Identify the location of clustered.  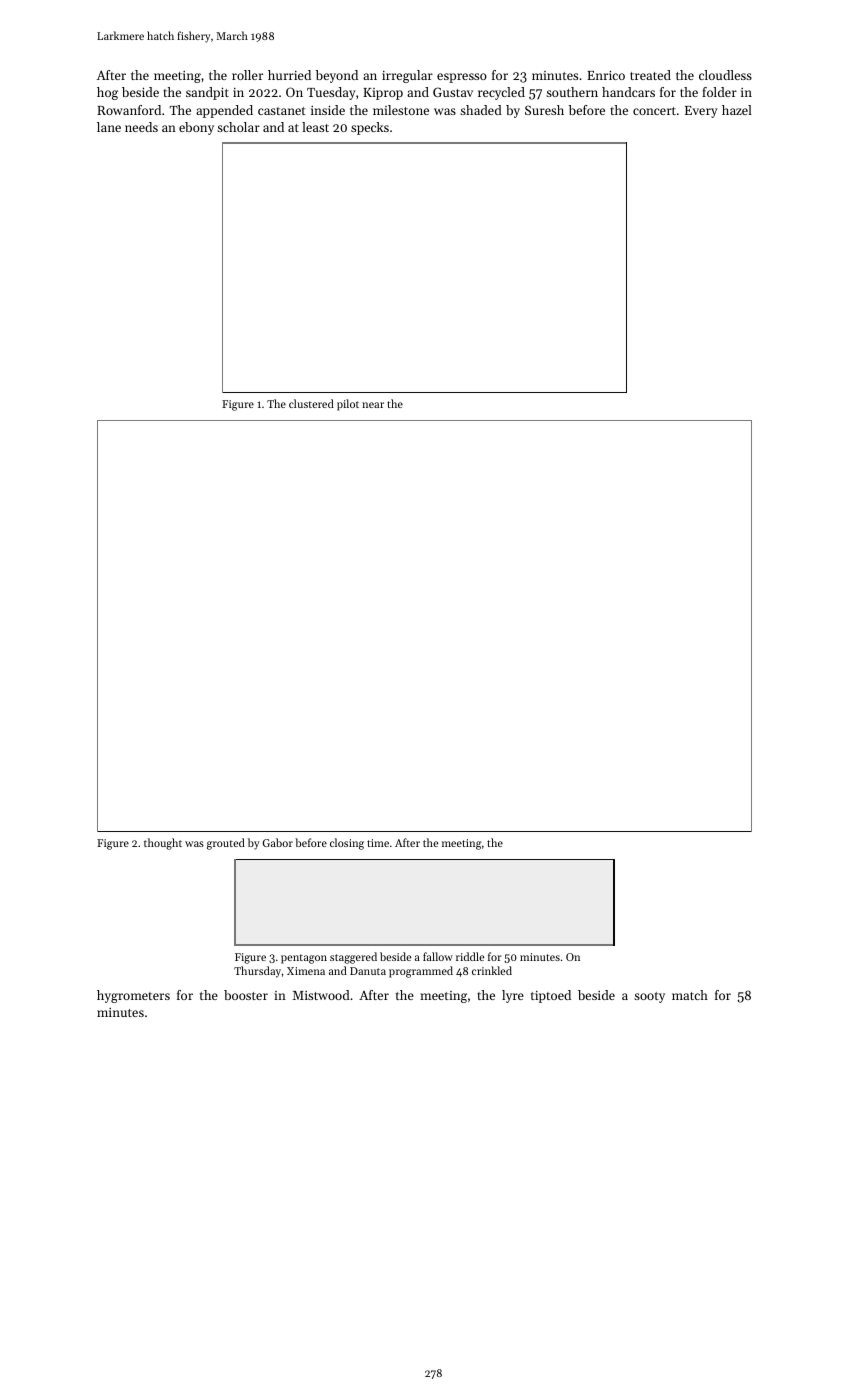
(311, 403).
